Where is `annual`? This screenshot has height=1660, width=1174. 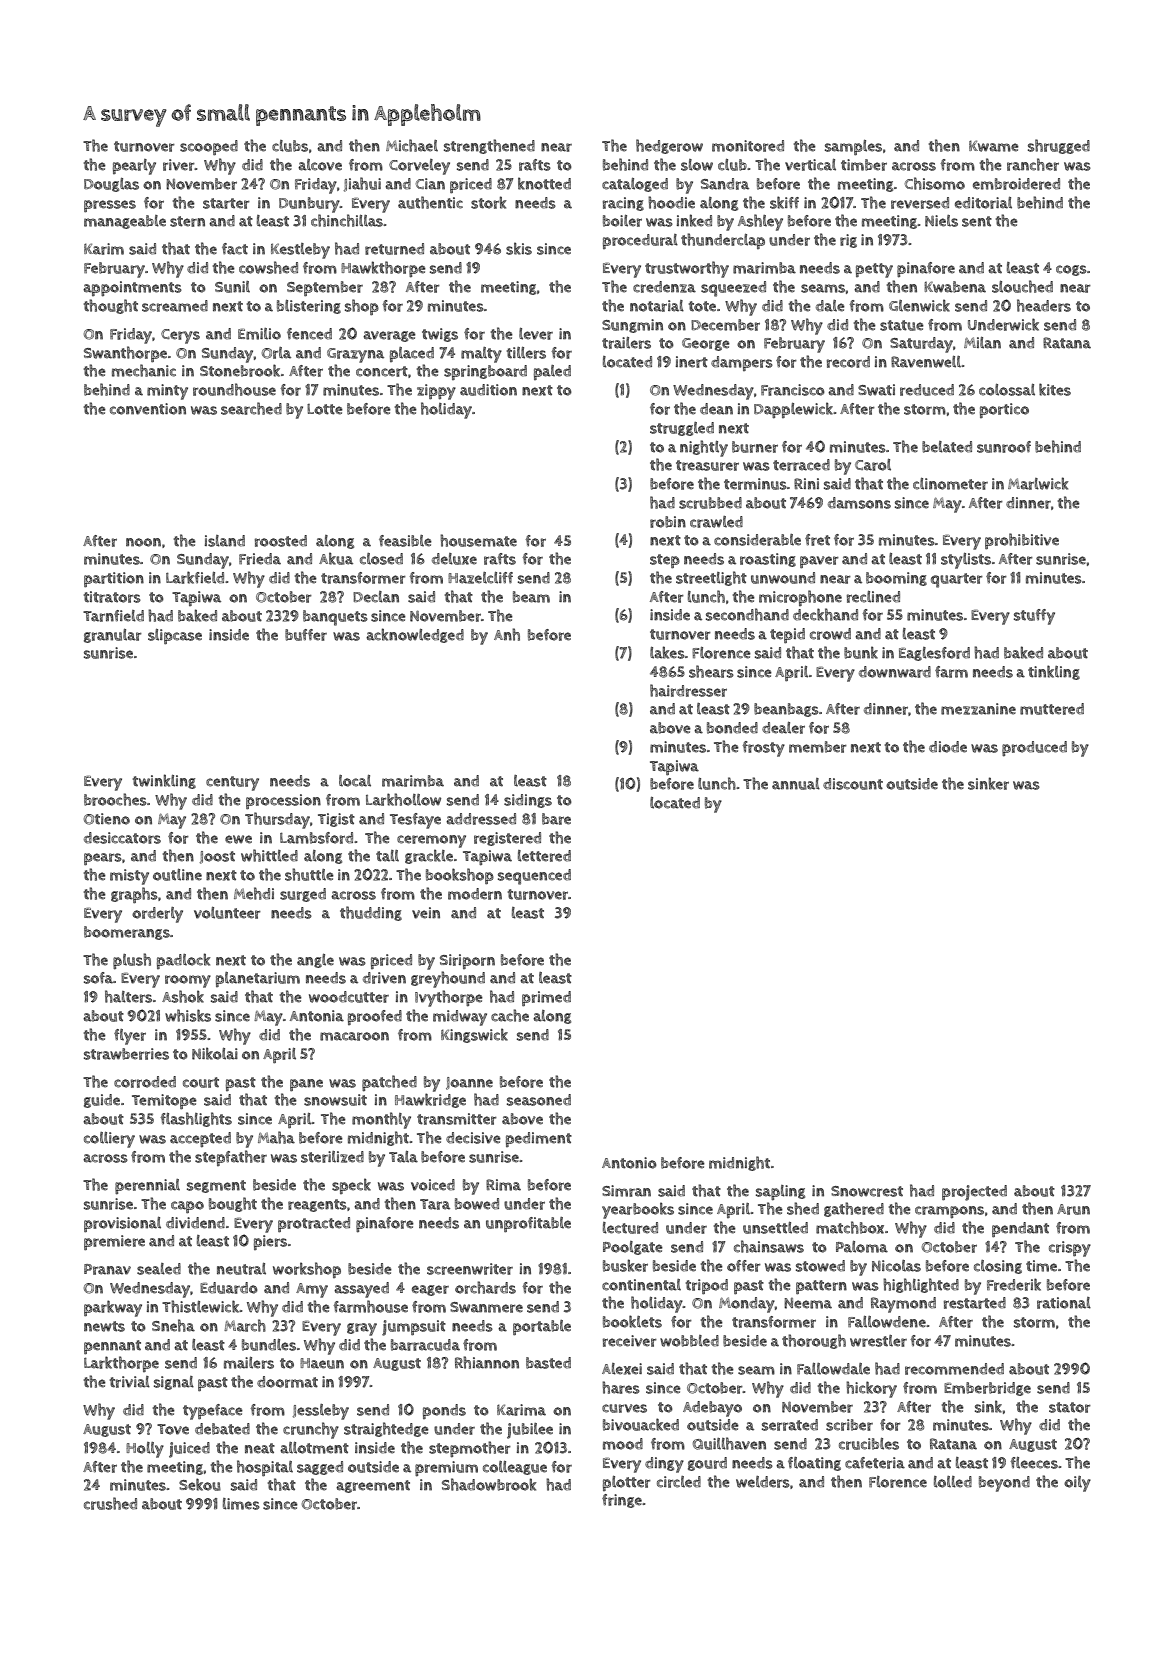
annual is located at coordinates (796, 784).
